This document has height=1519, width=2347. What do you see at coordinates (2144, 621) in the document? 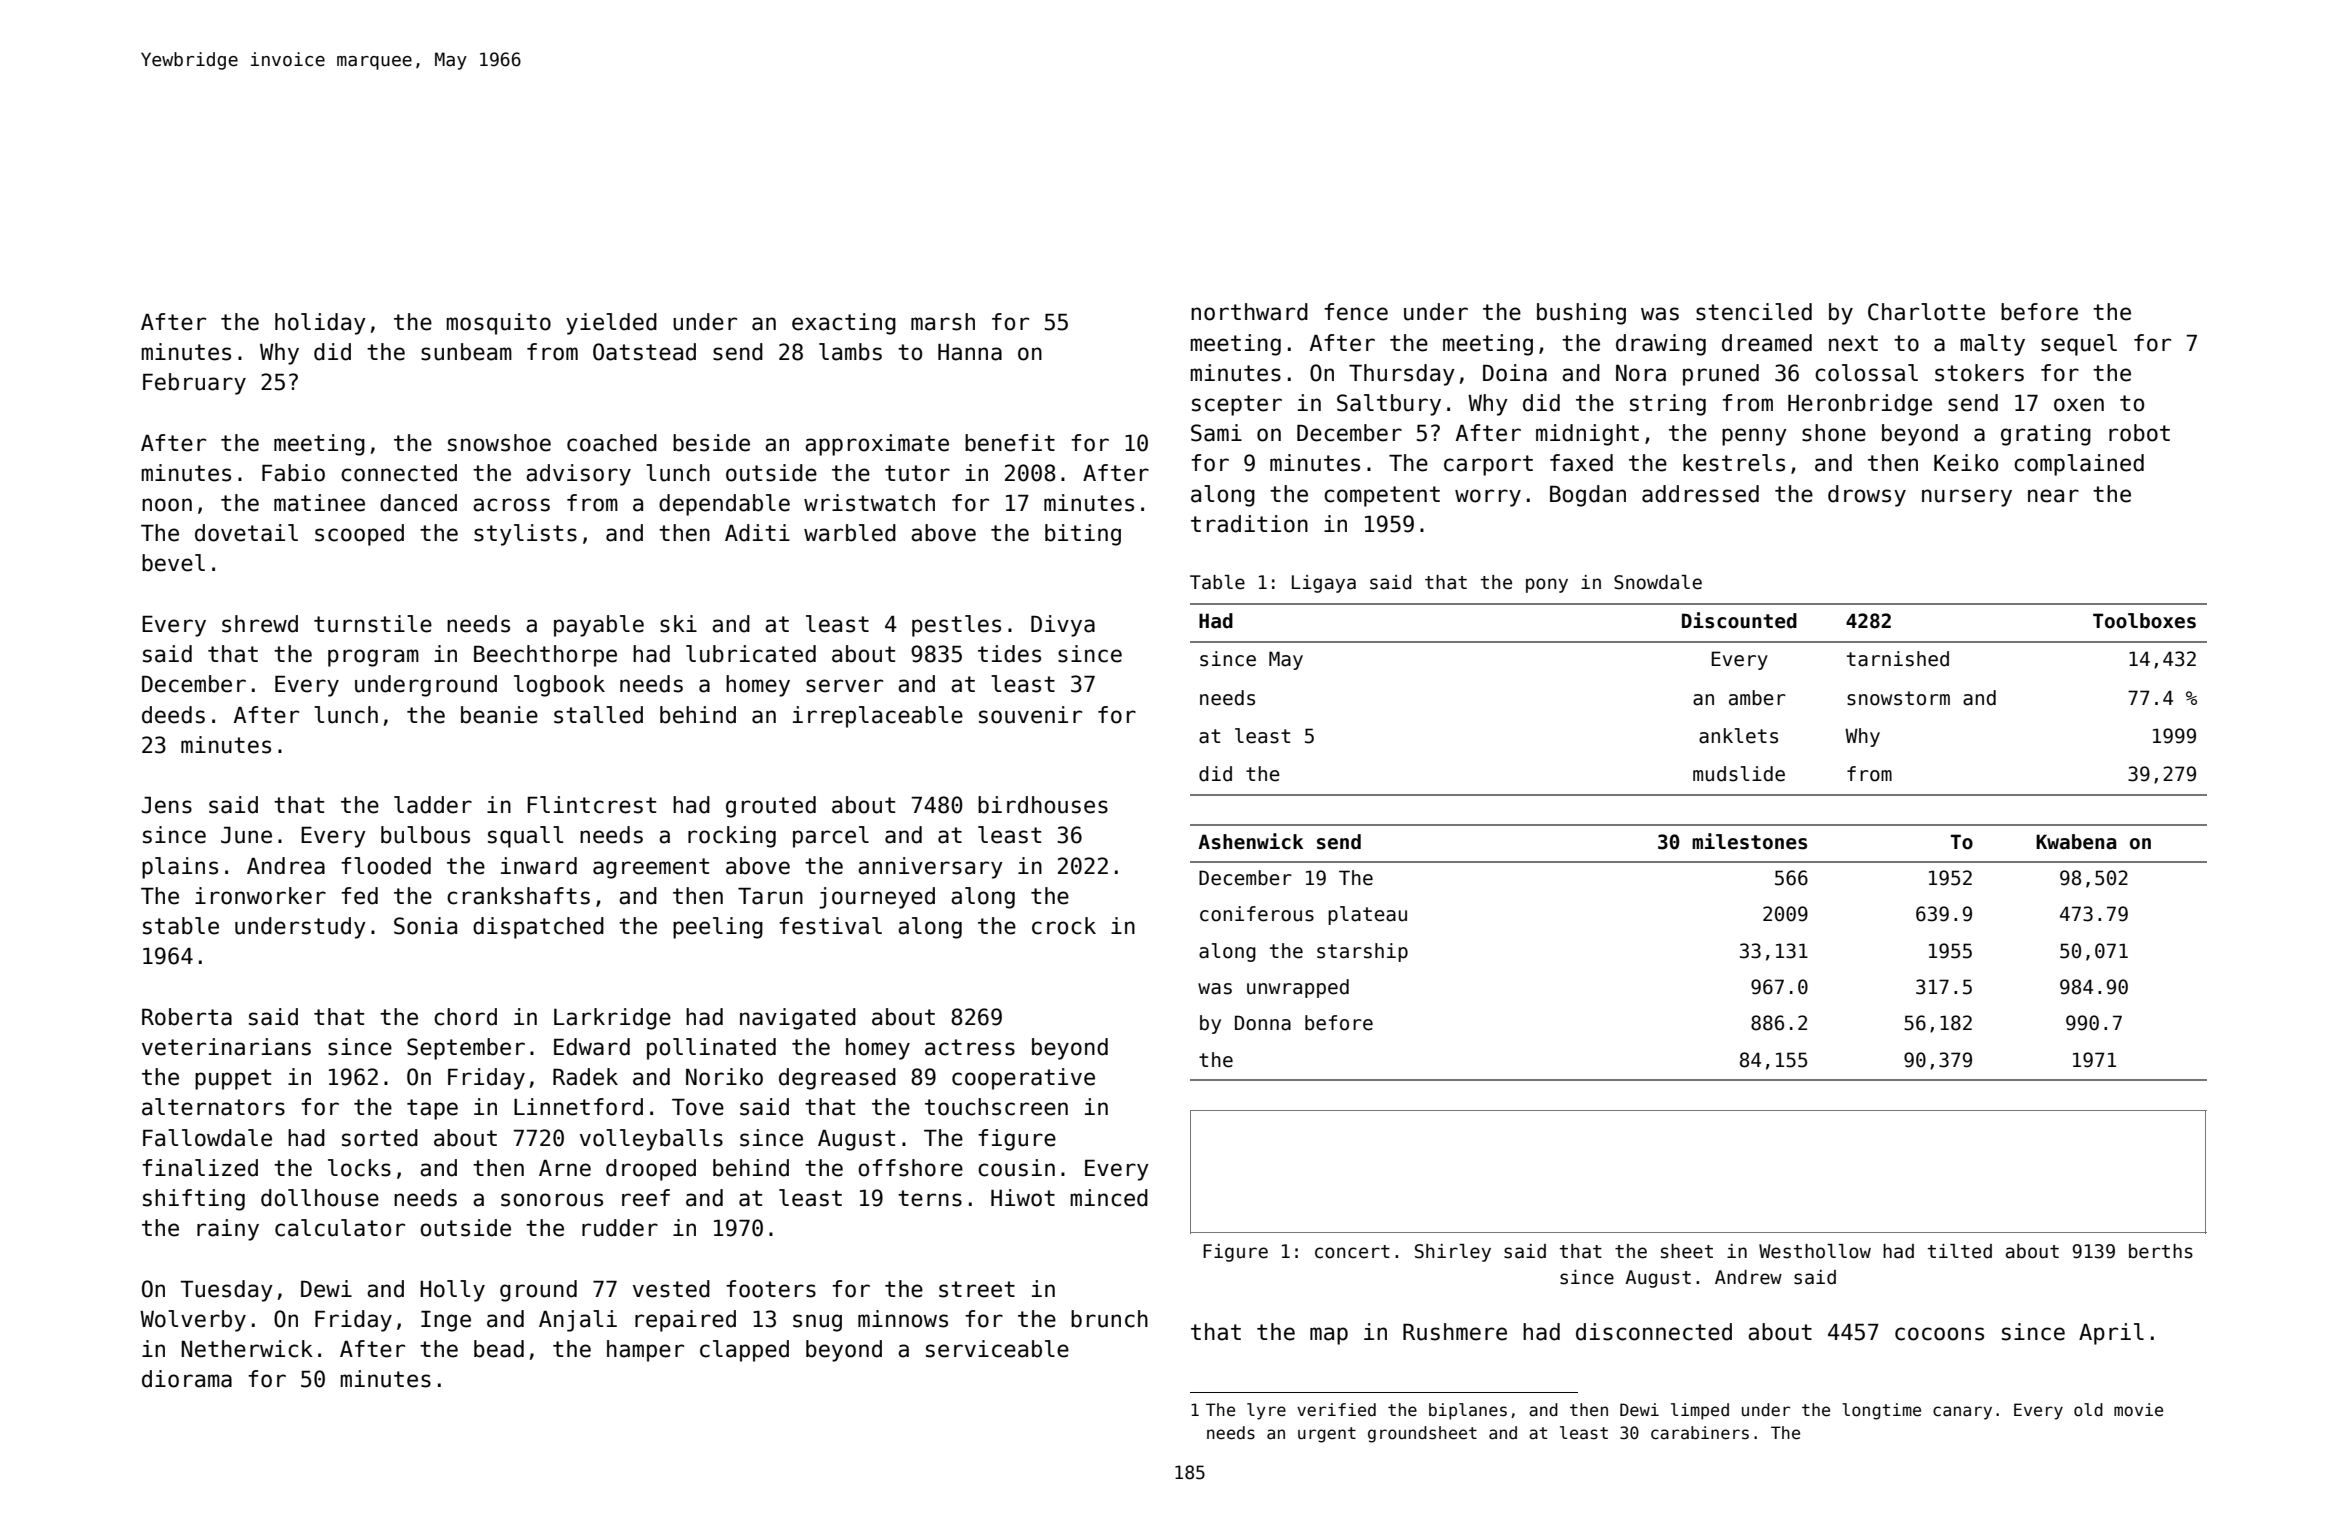
I see `Toolboxes` at bounding box center [2144, 621].
